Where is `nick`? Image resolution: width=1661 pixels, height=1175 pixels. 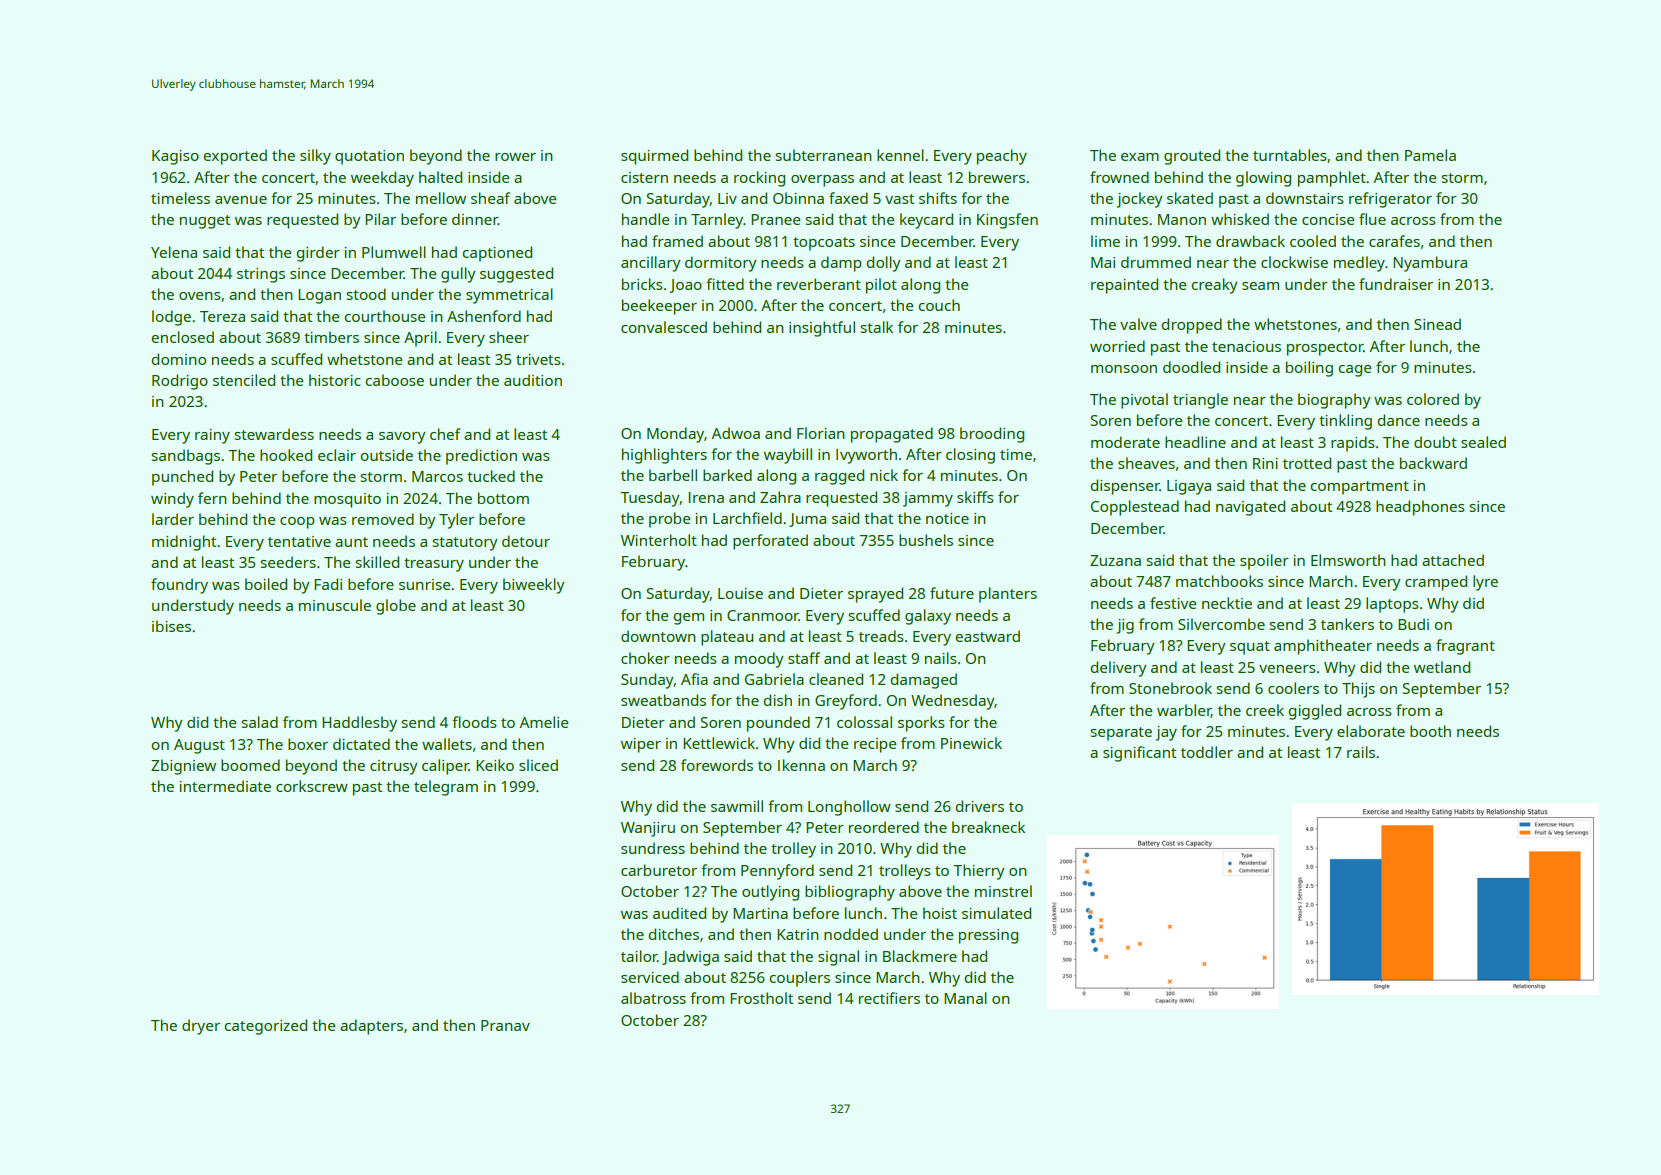 nick is located at coordinates (884, 475).
